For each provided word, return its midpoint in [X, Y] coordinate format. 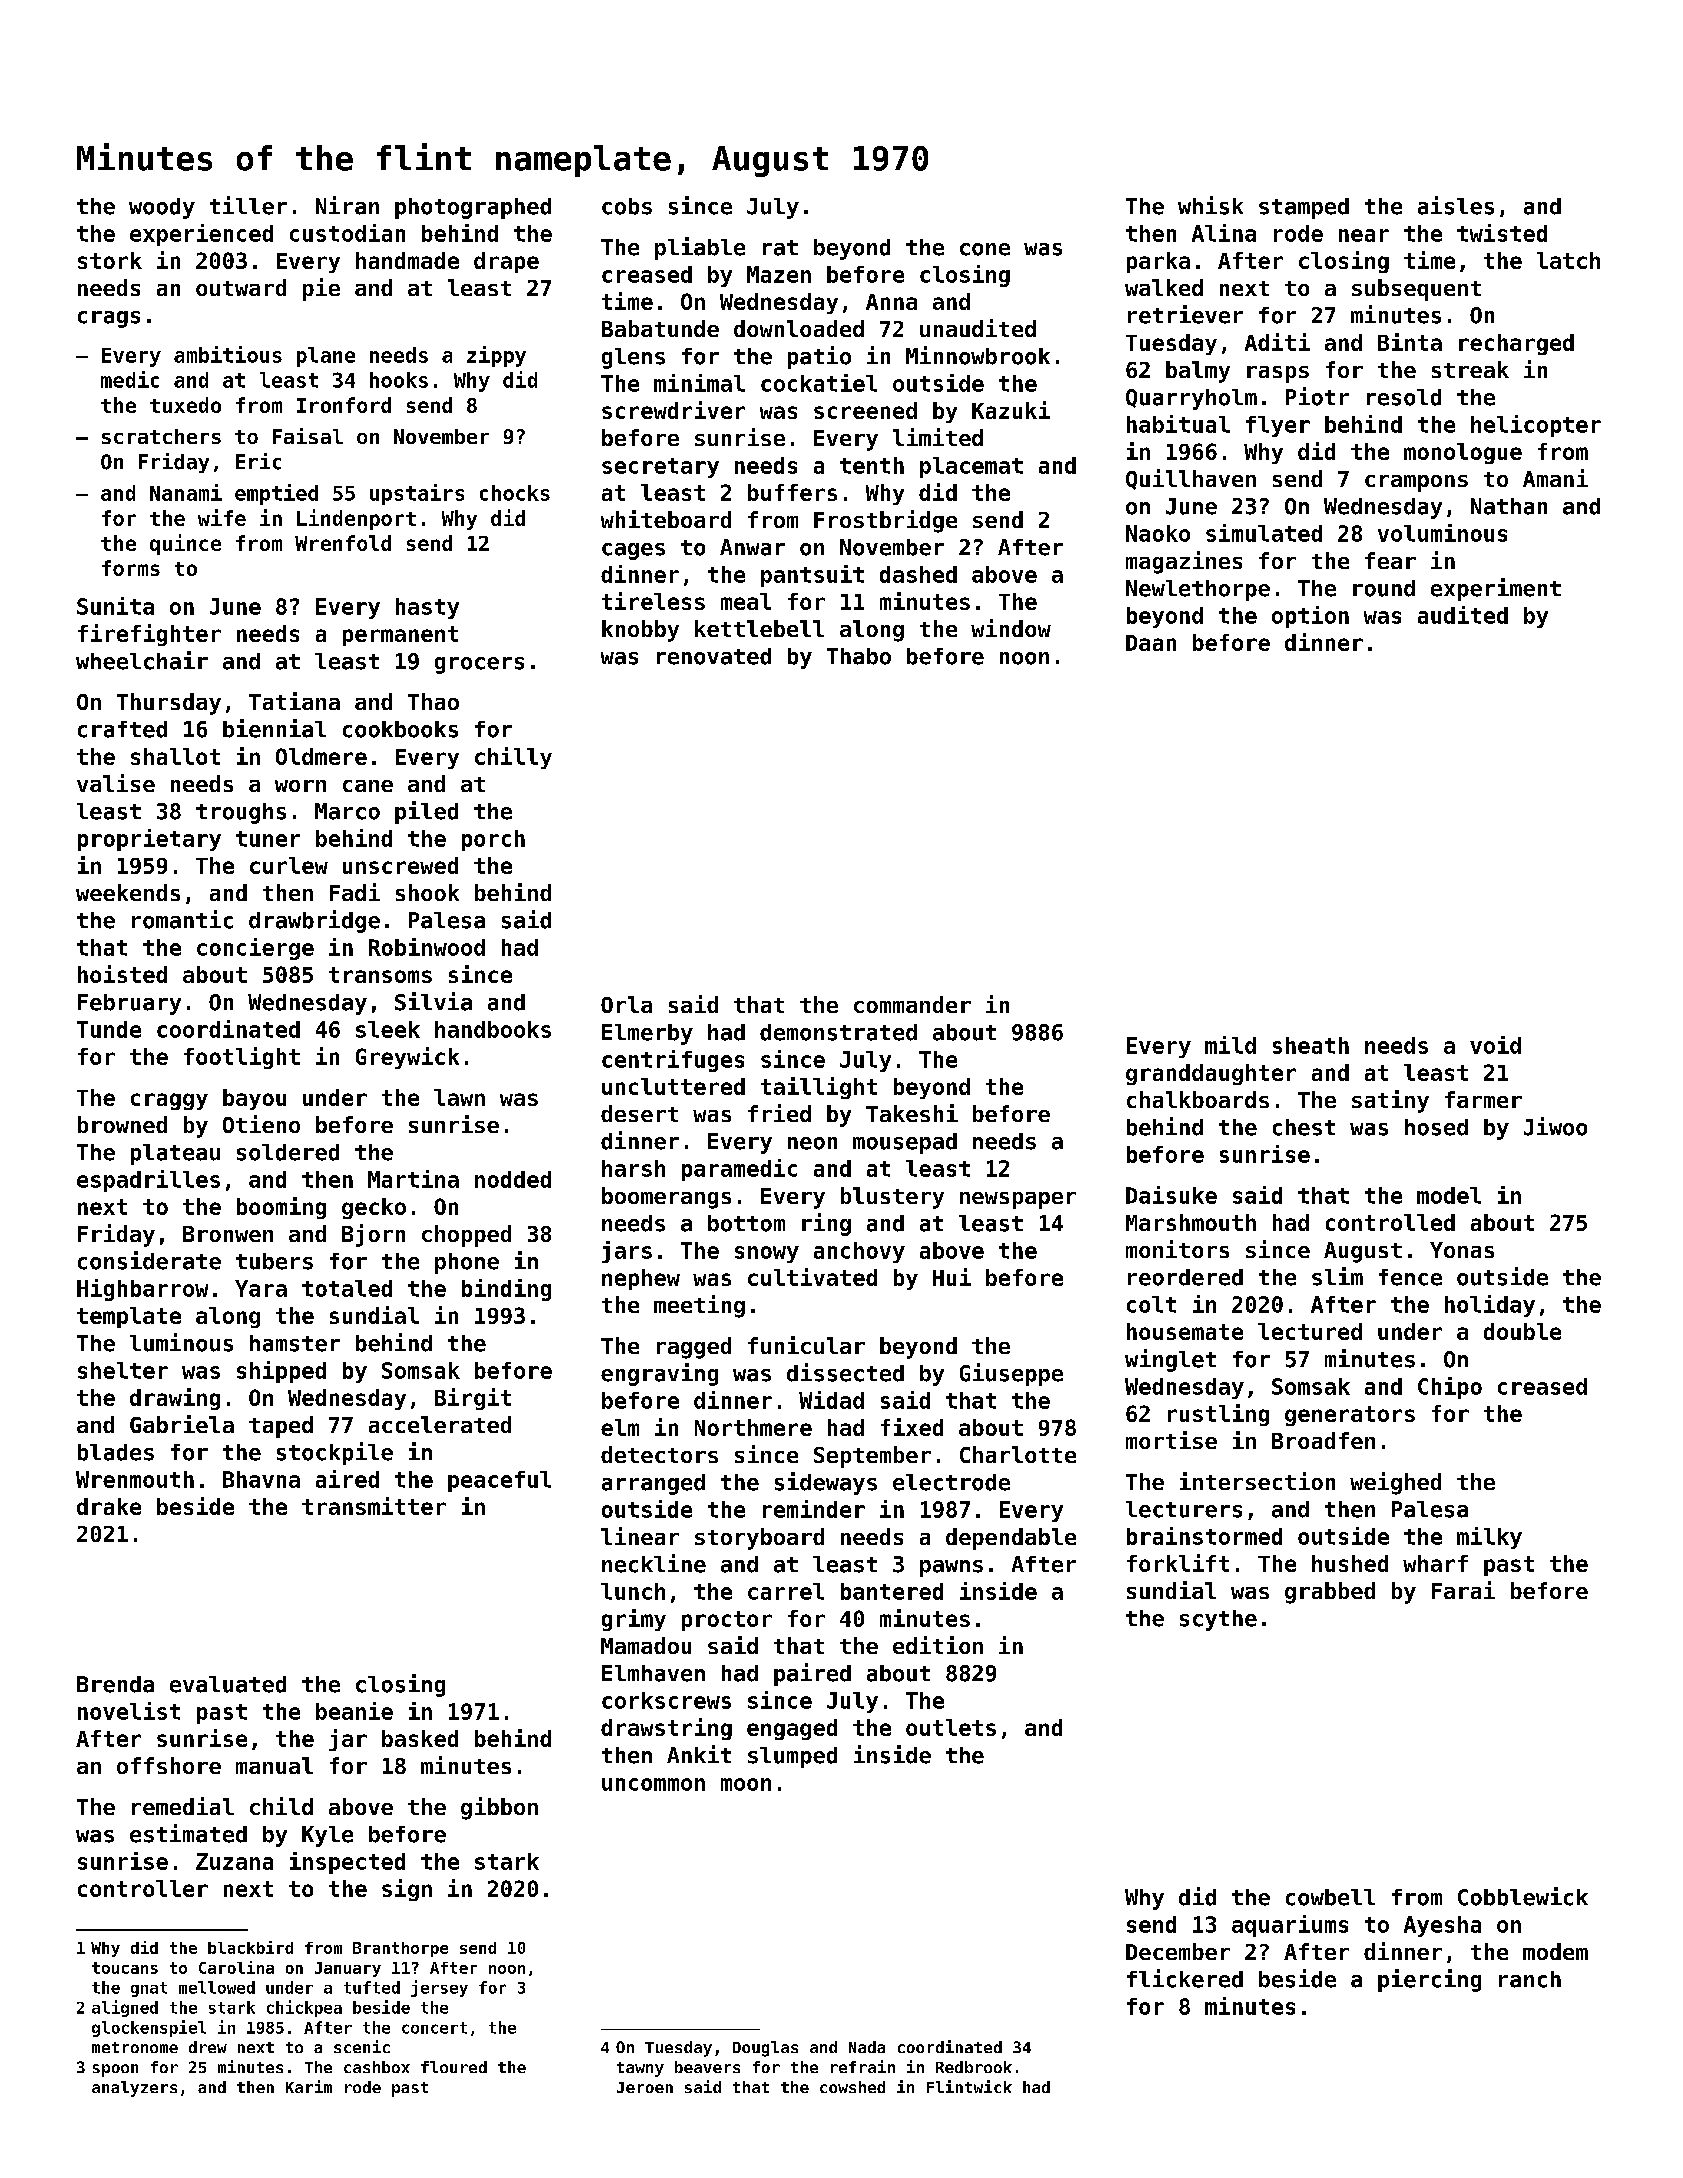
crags [109, 319]
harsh [633, 1168]
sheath [1311, 1045]
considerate [149, 1260]
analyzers [134, 2089]
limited [938, 437]
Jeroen [645, 2087]
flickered [1185, 1978]
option [1310, 617]
